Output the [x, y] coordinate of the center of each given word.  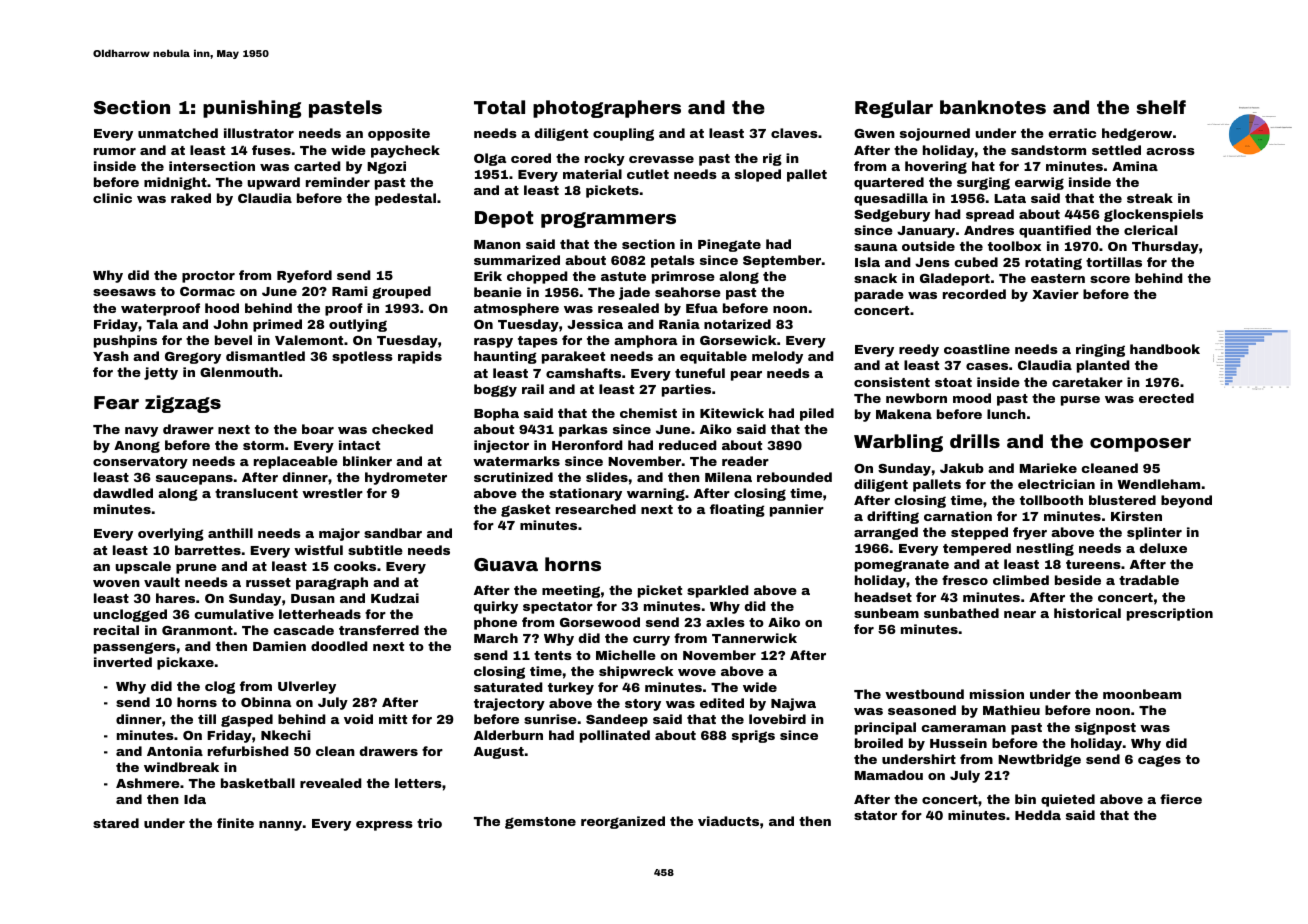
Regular [894, 109]
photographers [607, 109]
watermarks [516, 461]
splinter [1154, 533]
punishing [252, 109]
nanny [280, 826]
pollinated [615, 736]
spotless [362, 357]
